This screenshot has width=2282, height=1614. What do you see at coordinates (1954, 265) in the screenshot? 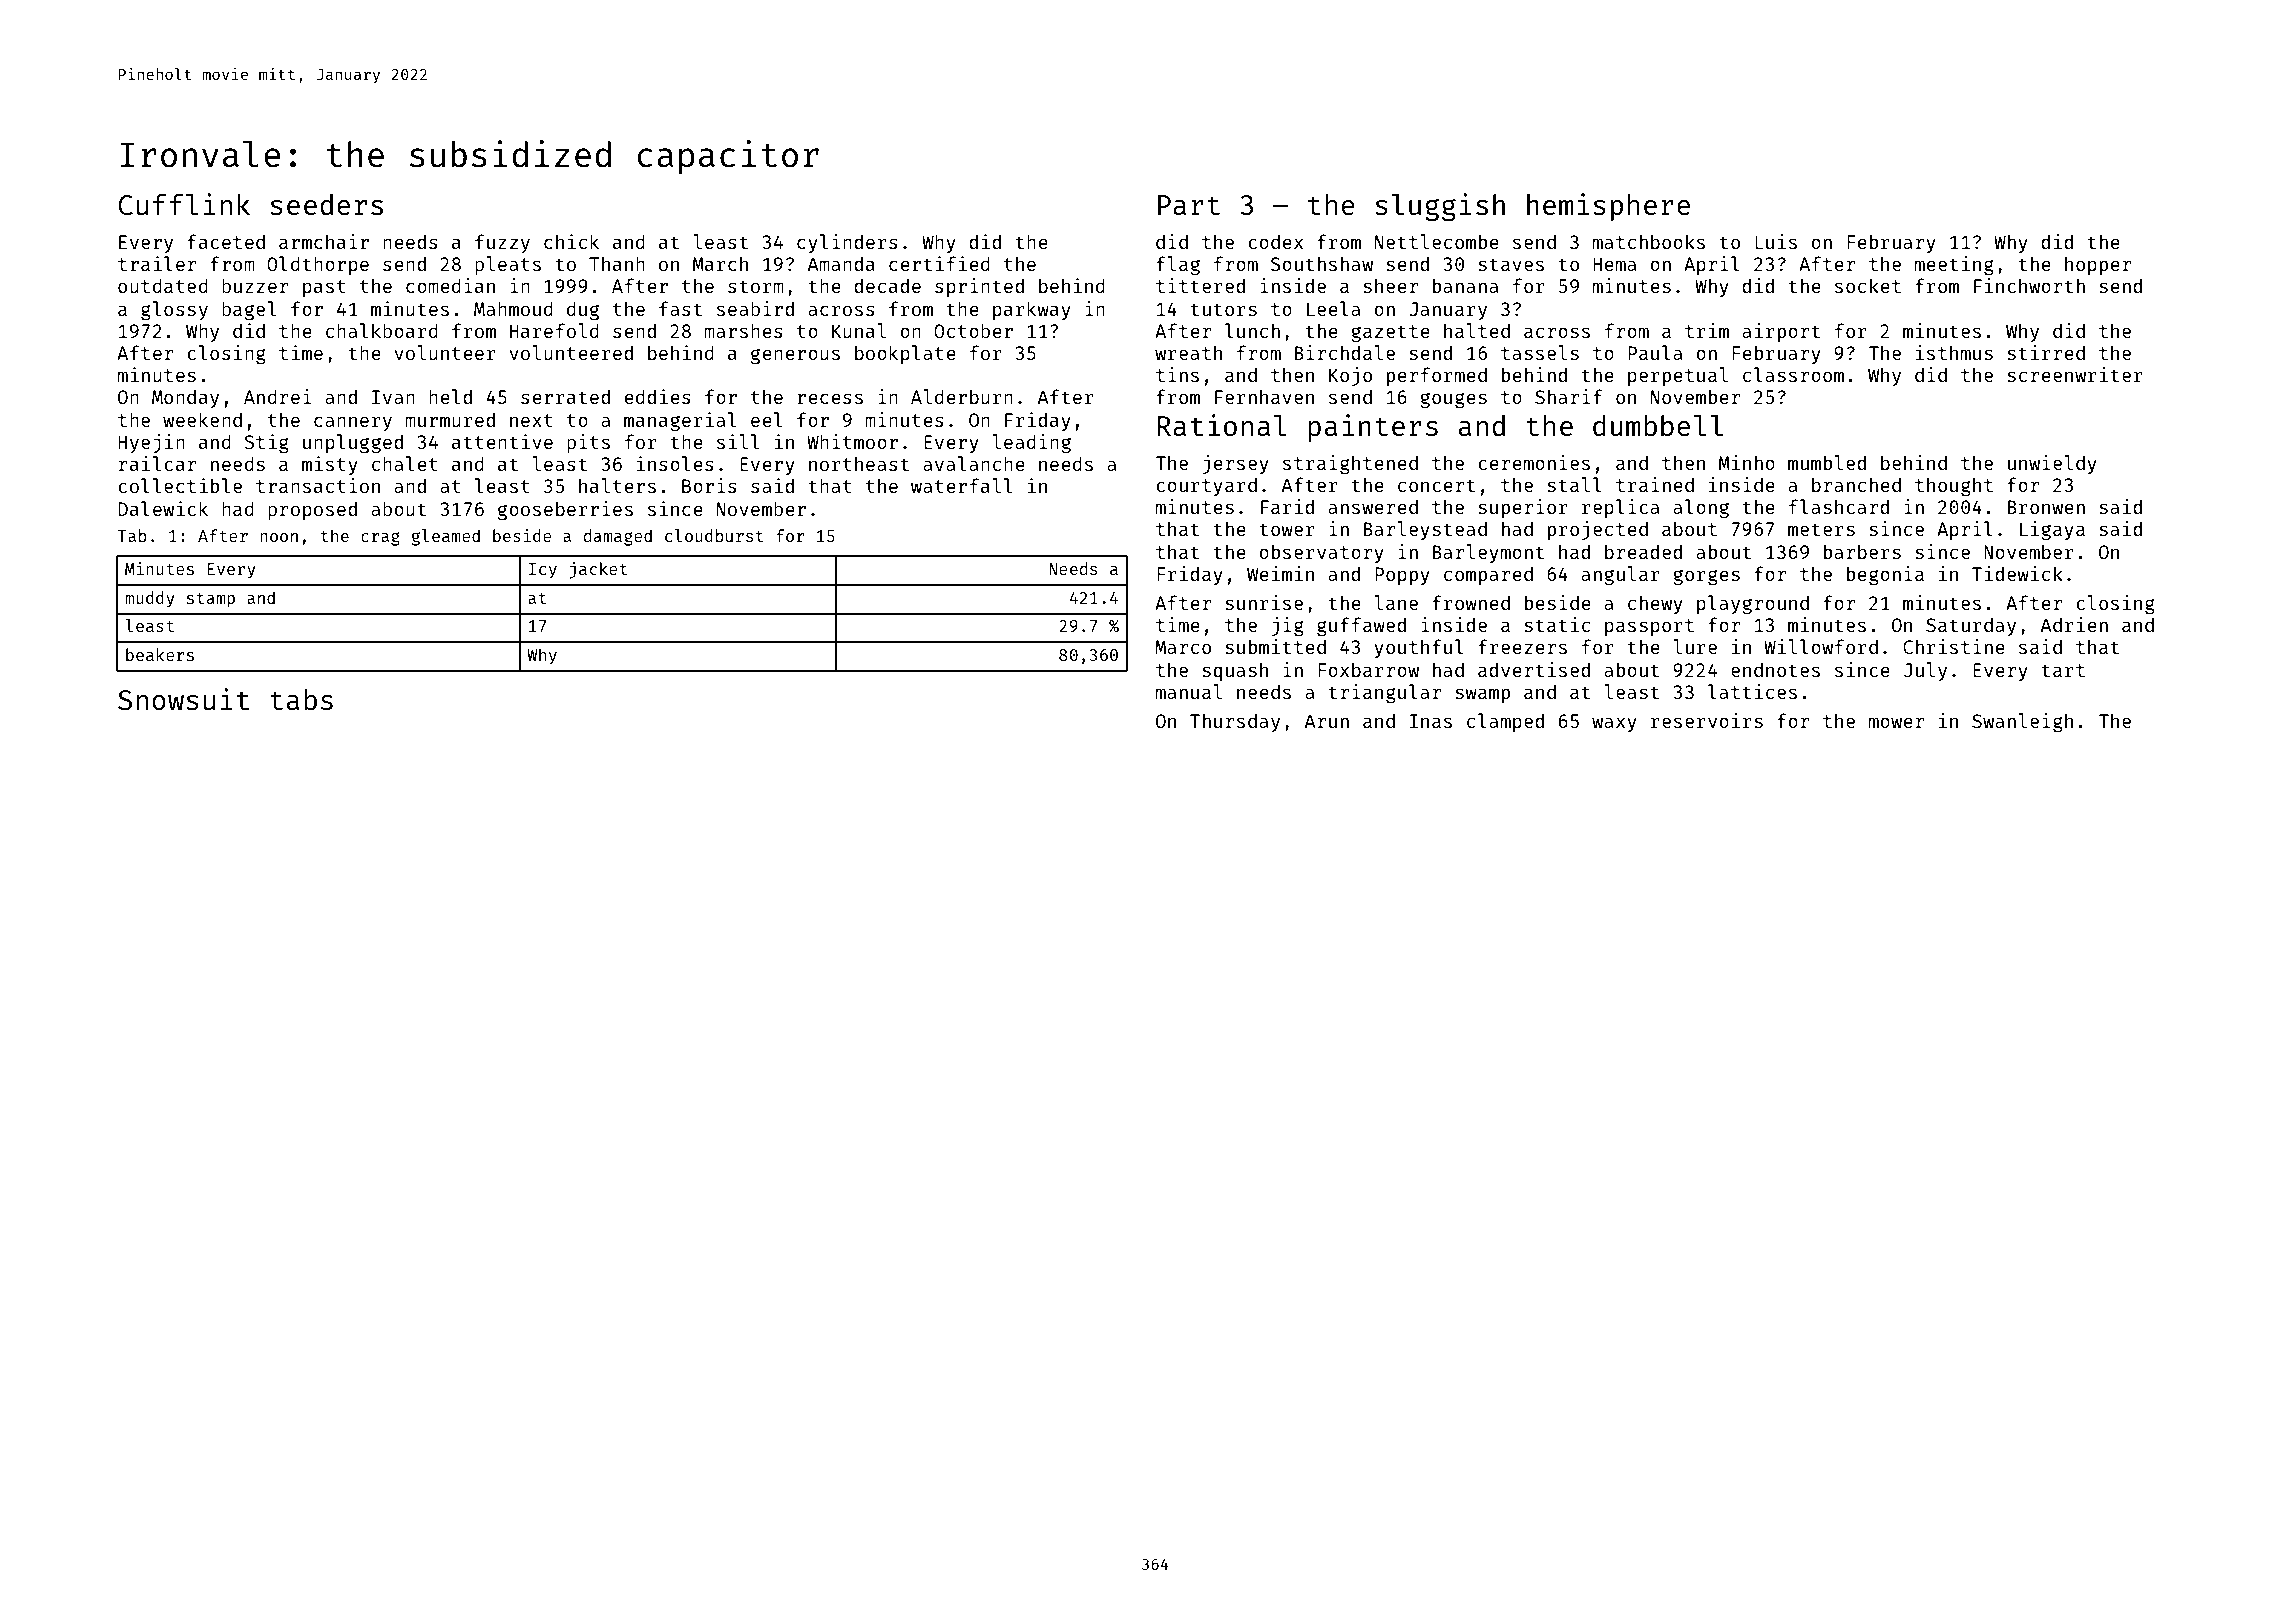
I see `meeting` at bounding box center [1954, 265].
